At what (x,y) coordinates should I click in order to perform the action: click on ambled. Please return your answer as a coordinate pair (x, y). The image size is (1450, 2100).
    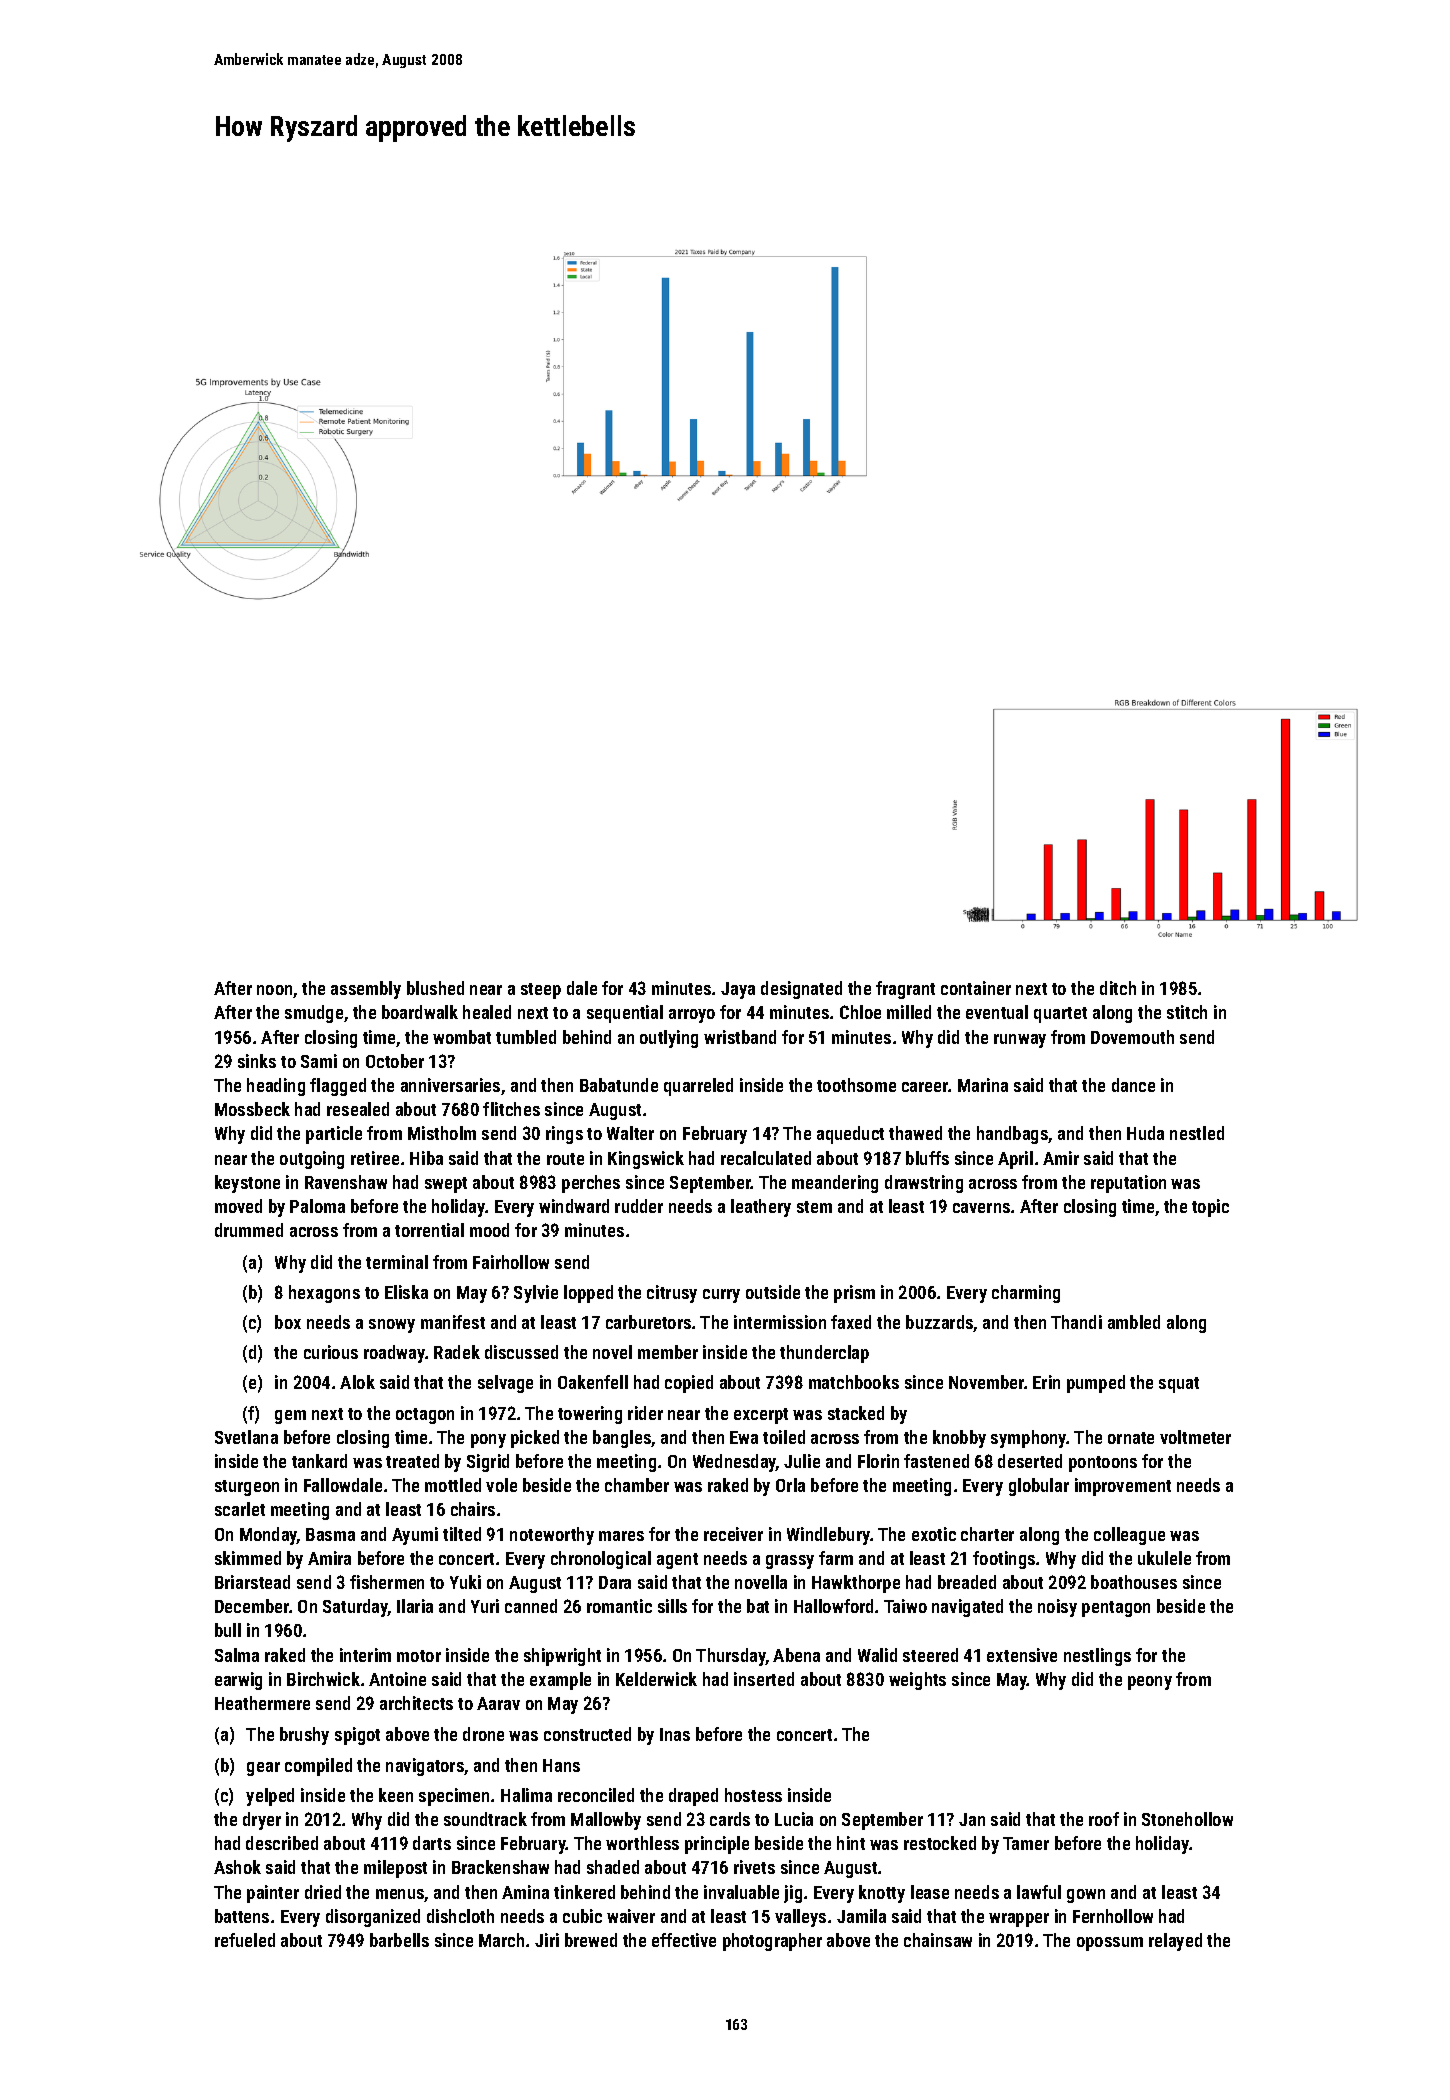
    Looking at the image, I should click on (1134, 1322).
